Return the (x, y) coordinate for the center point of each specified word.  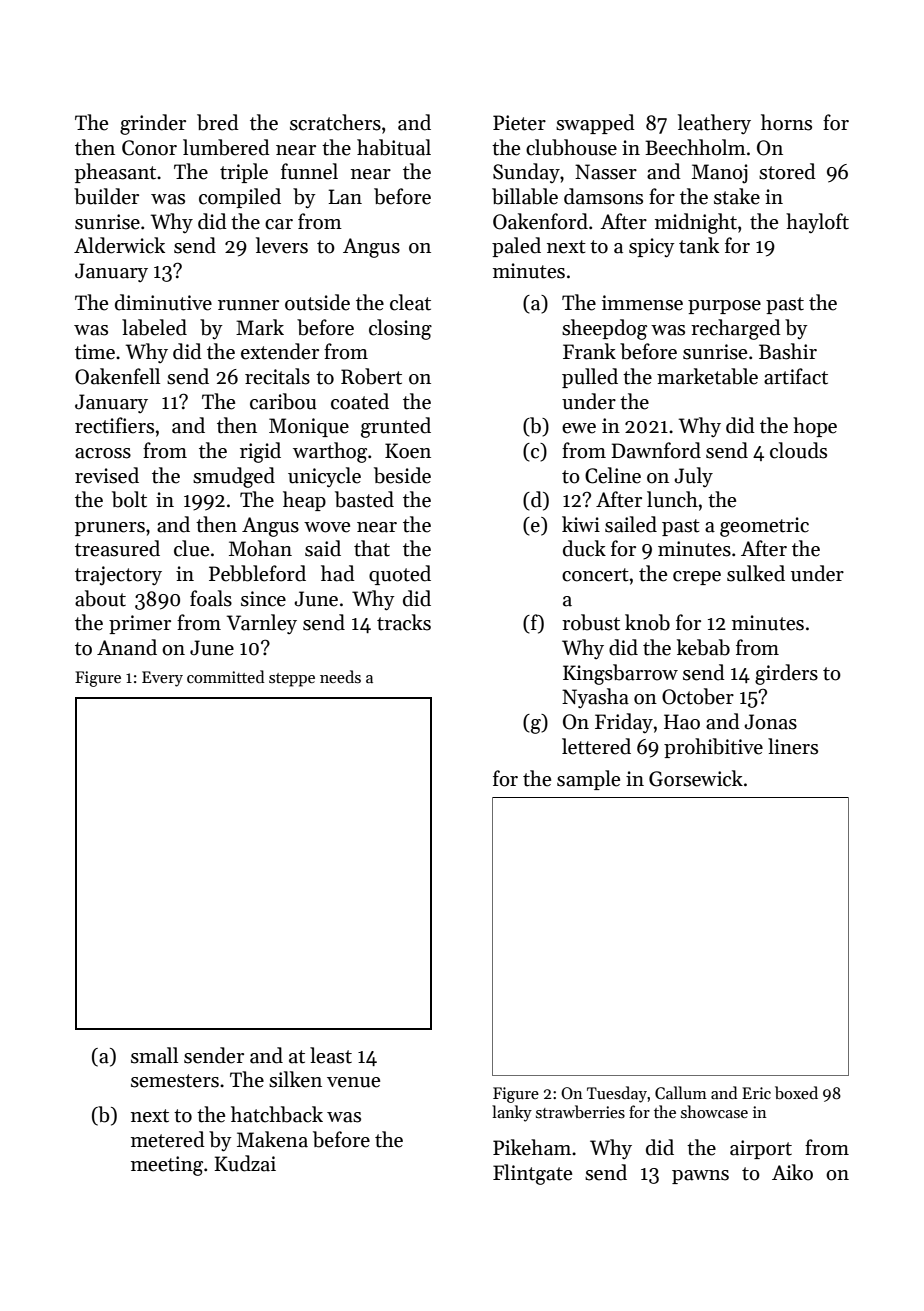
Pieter (519, 123)
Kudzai (245, 1163)
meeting (167, 1166)
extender (280, 351)
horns (786, 122)
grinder (153, 124)
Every (162, 679)
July (693, 477)
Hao (682, 722)
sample (588, 780)
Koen (408, 451)
